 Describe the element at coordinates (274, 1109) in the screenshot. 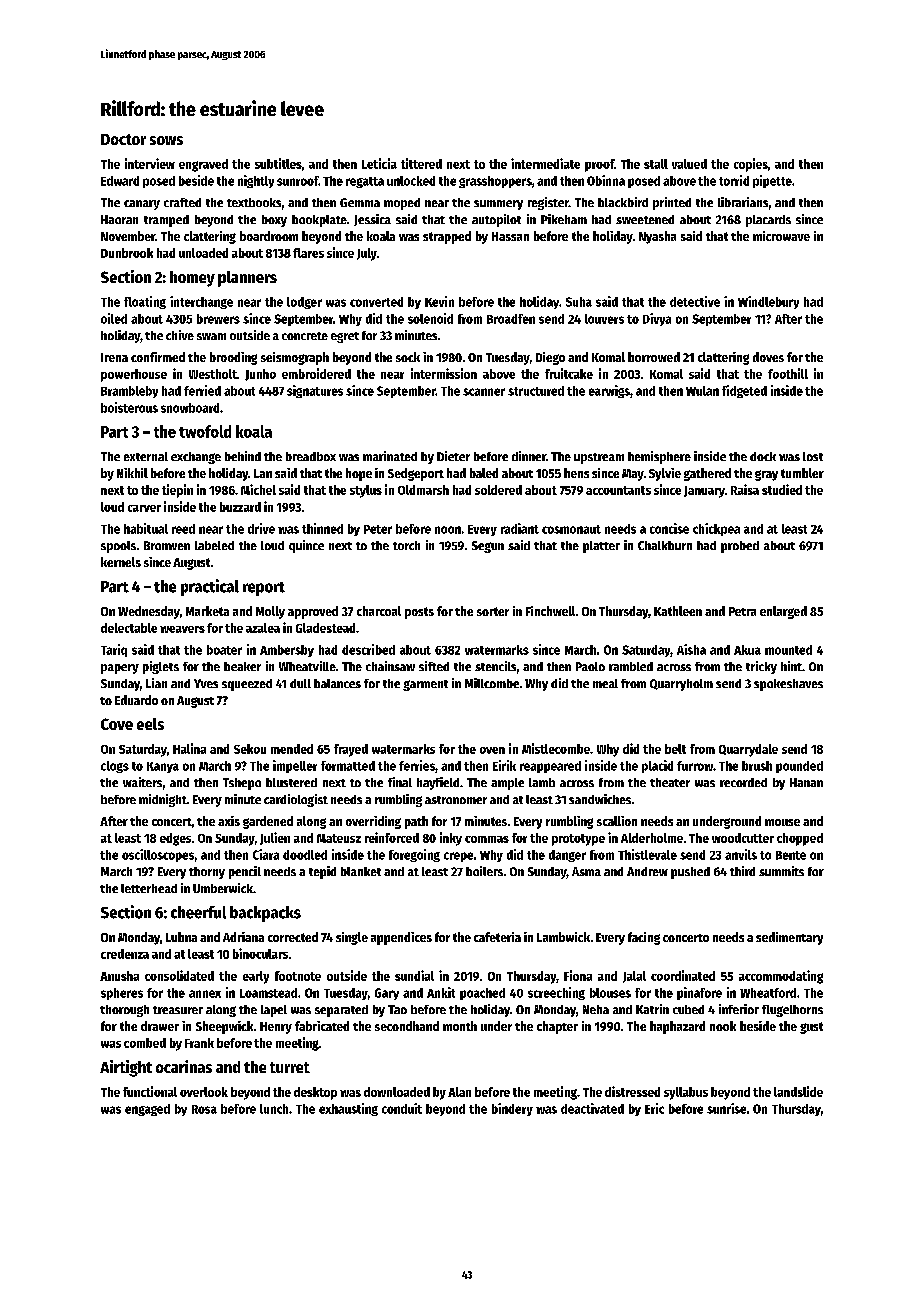

I see `lunch` at that location.
